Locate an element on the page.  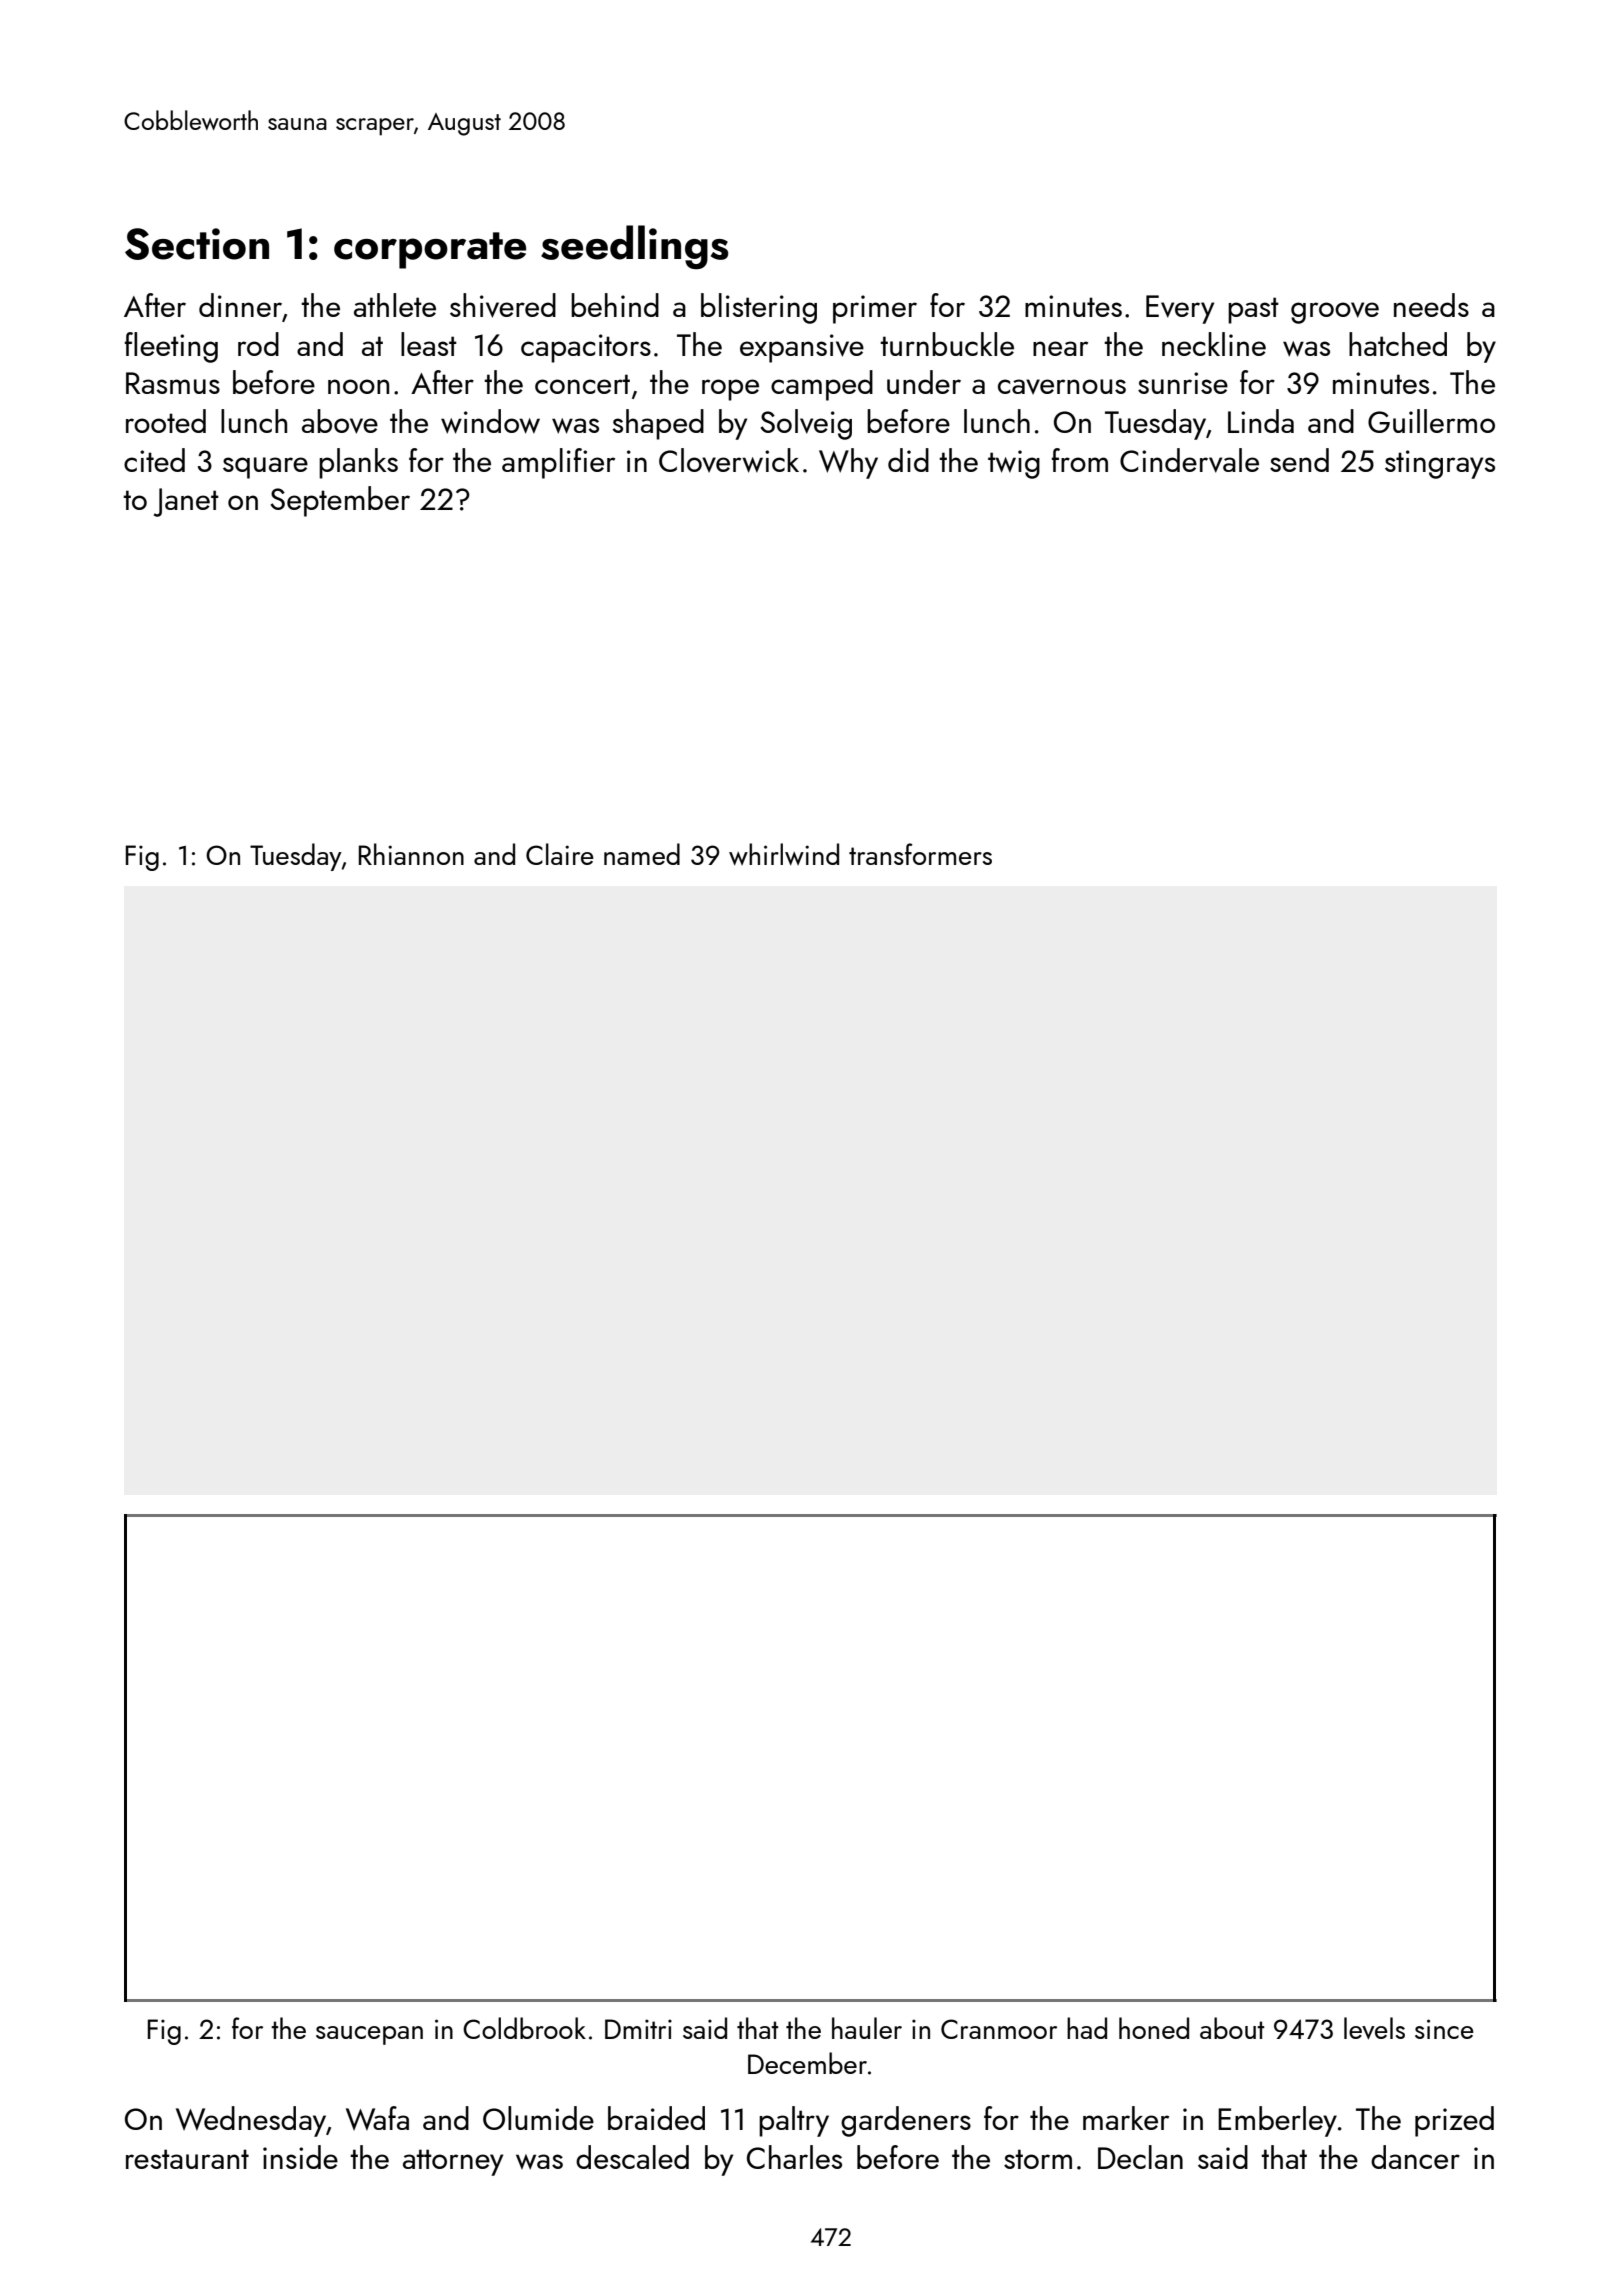
Rhiannon is located at coordinates (411, 854).
